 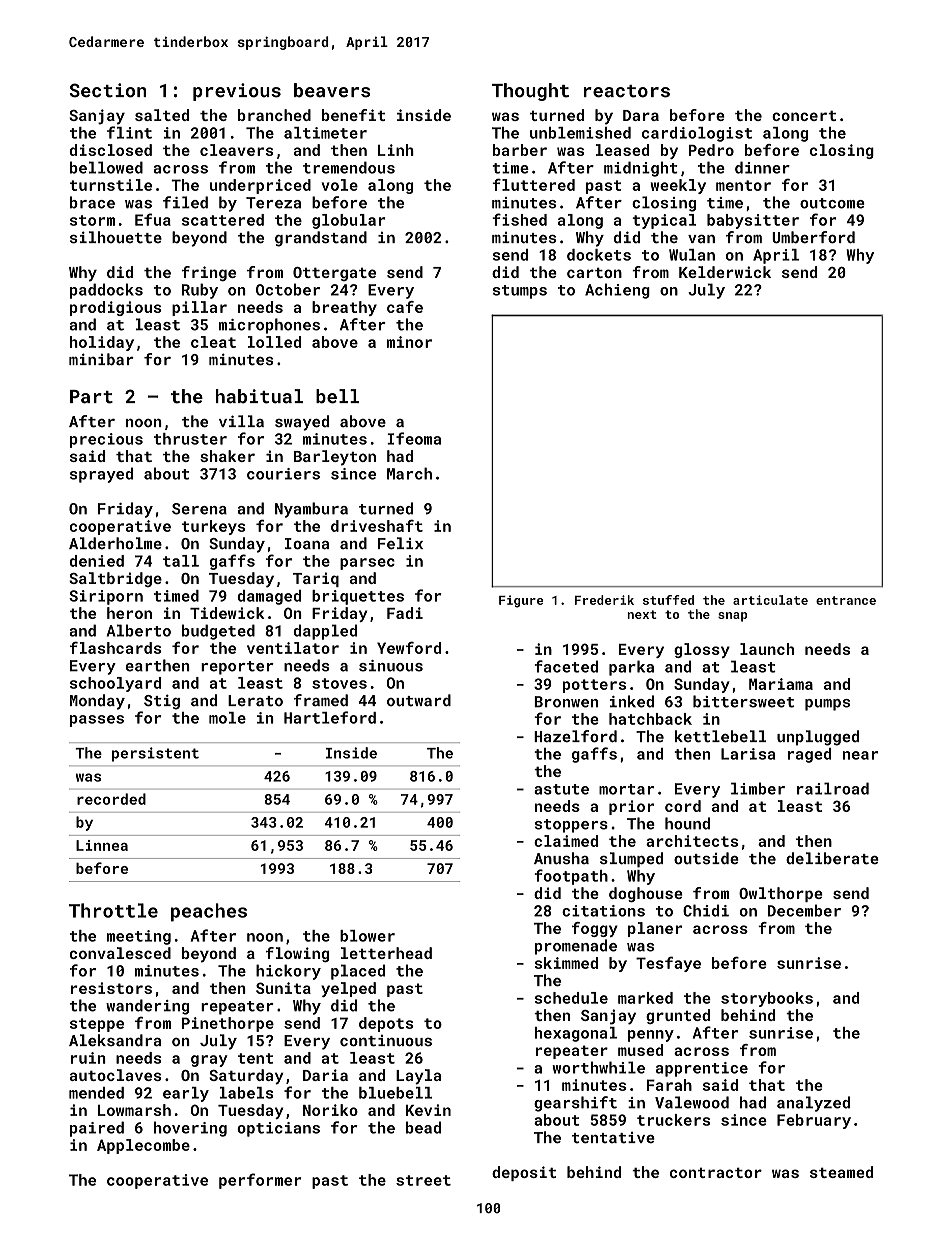 I want to click on storm, so click(x=92, y=220).
